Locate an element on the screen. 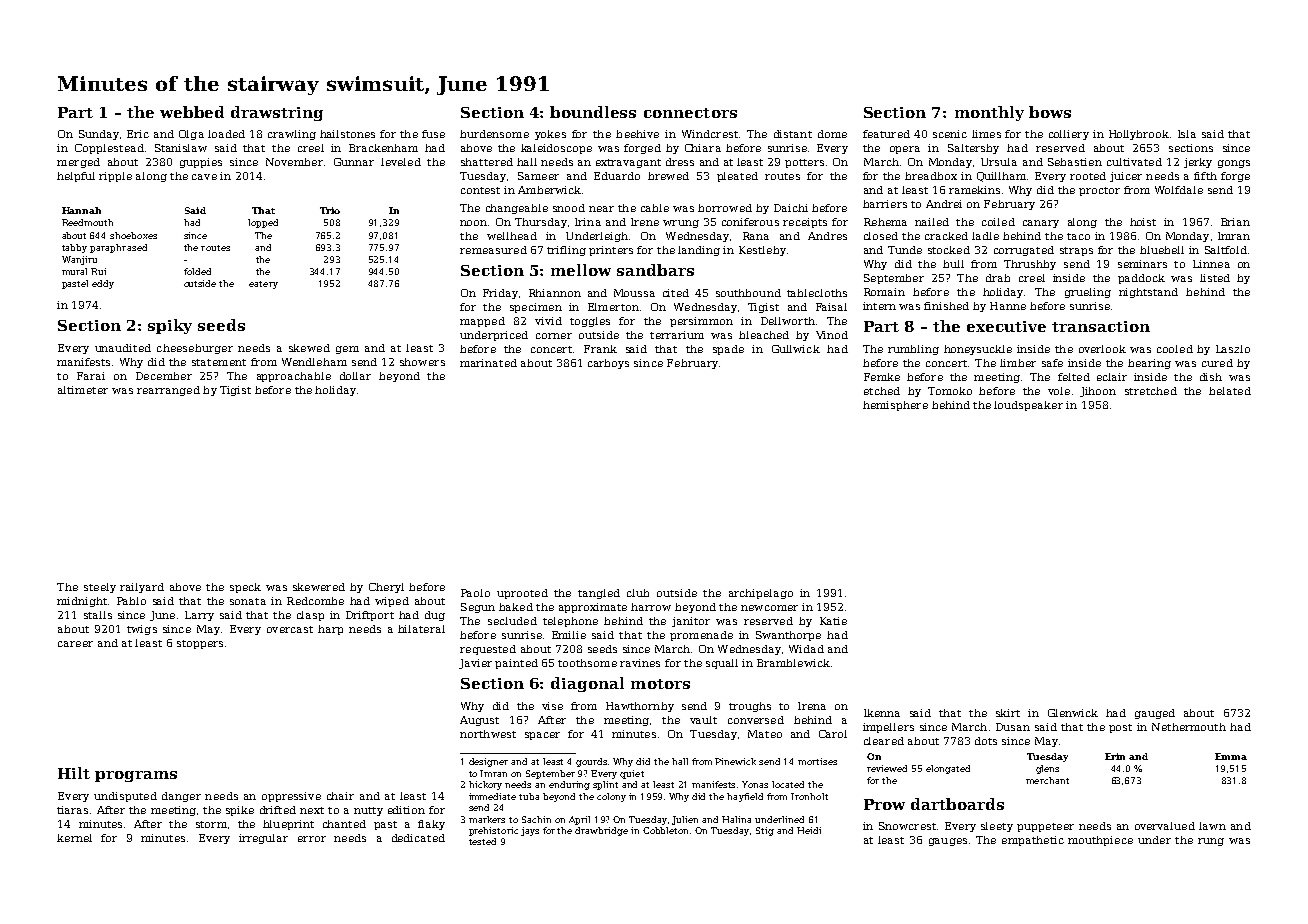 The height and width of the screenshot is (924, 1308). toggles is located at coordinates (590, 322).
